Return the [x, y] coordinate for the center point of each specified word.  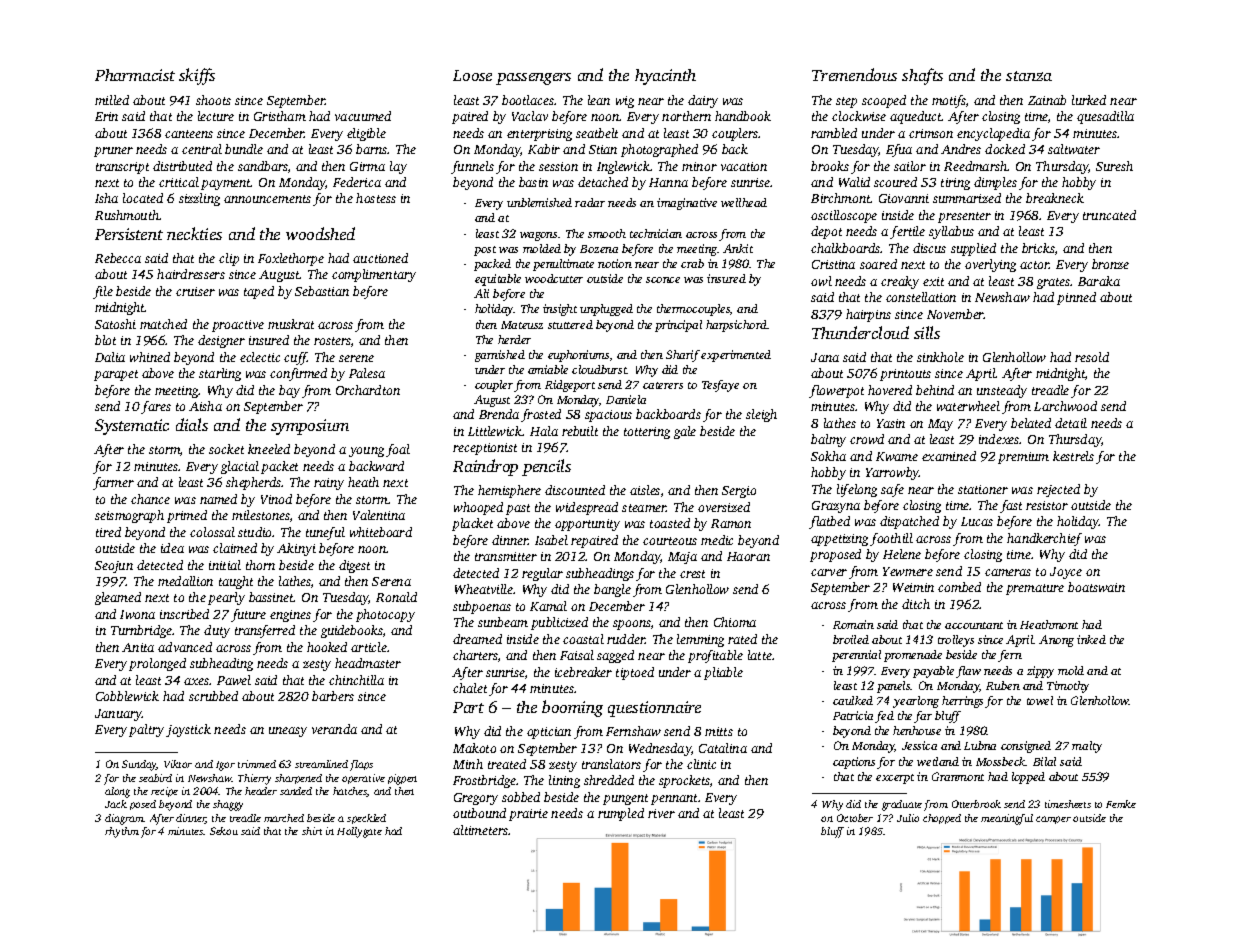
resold [1092, 357]
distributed [182, 166]
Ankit [738, 248]
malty [1087, 747]
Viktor [178, 764]
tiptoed [635, 673]
